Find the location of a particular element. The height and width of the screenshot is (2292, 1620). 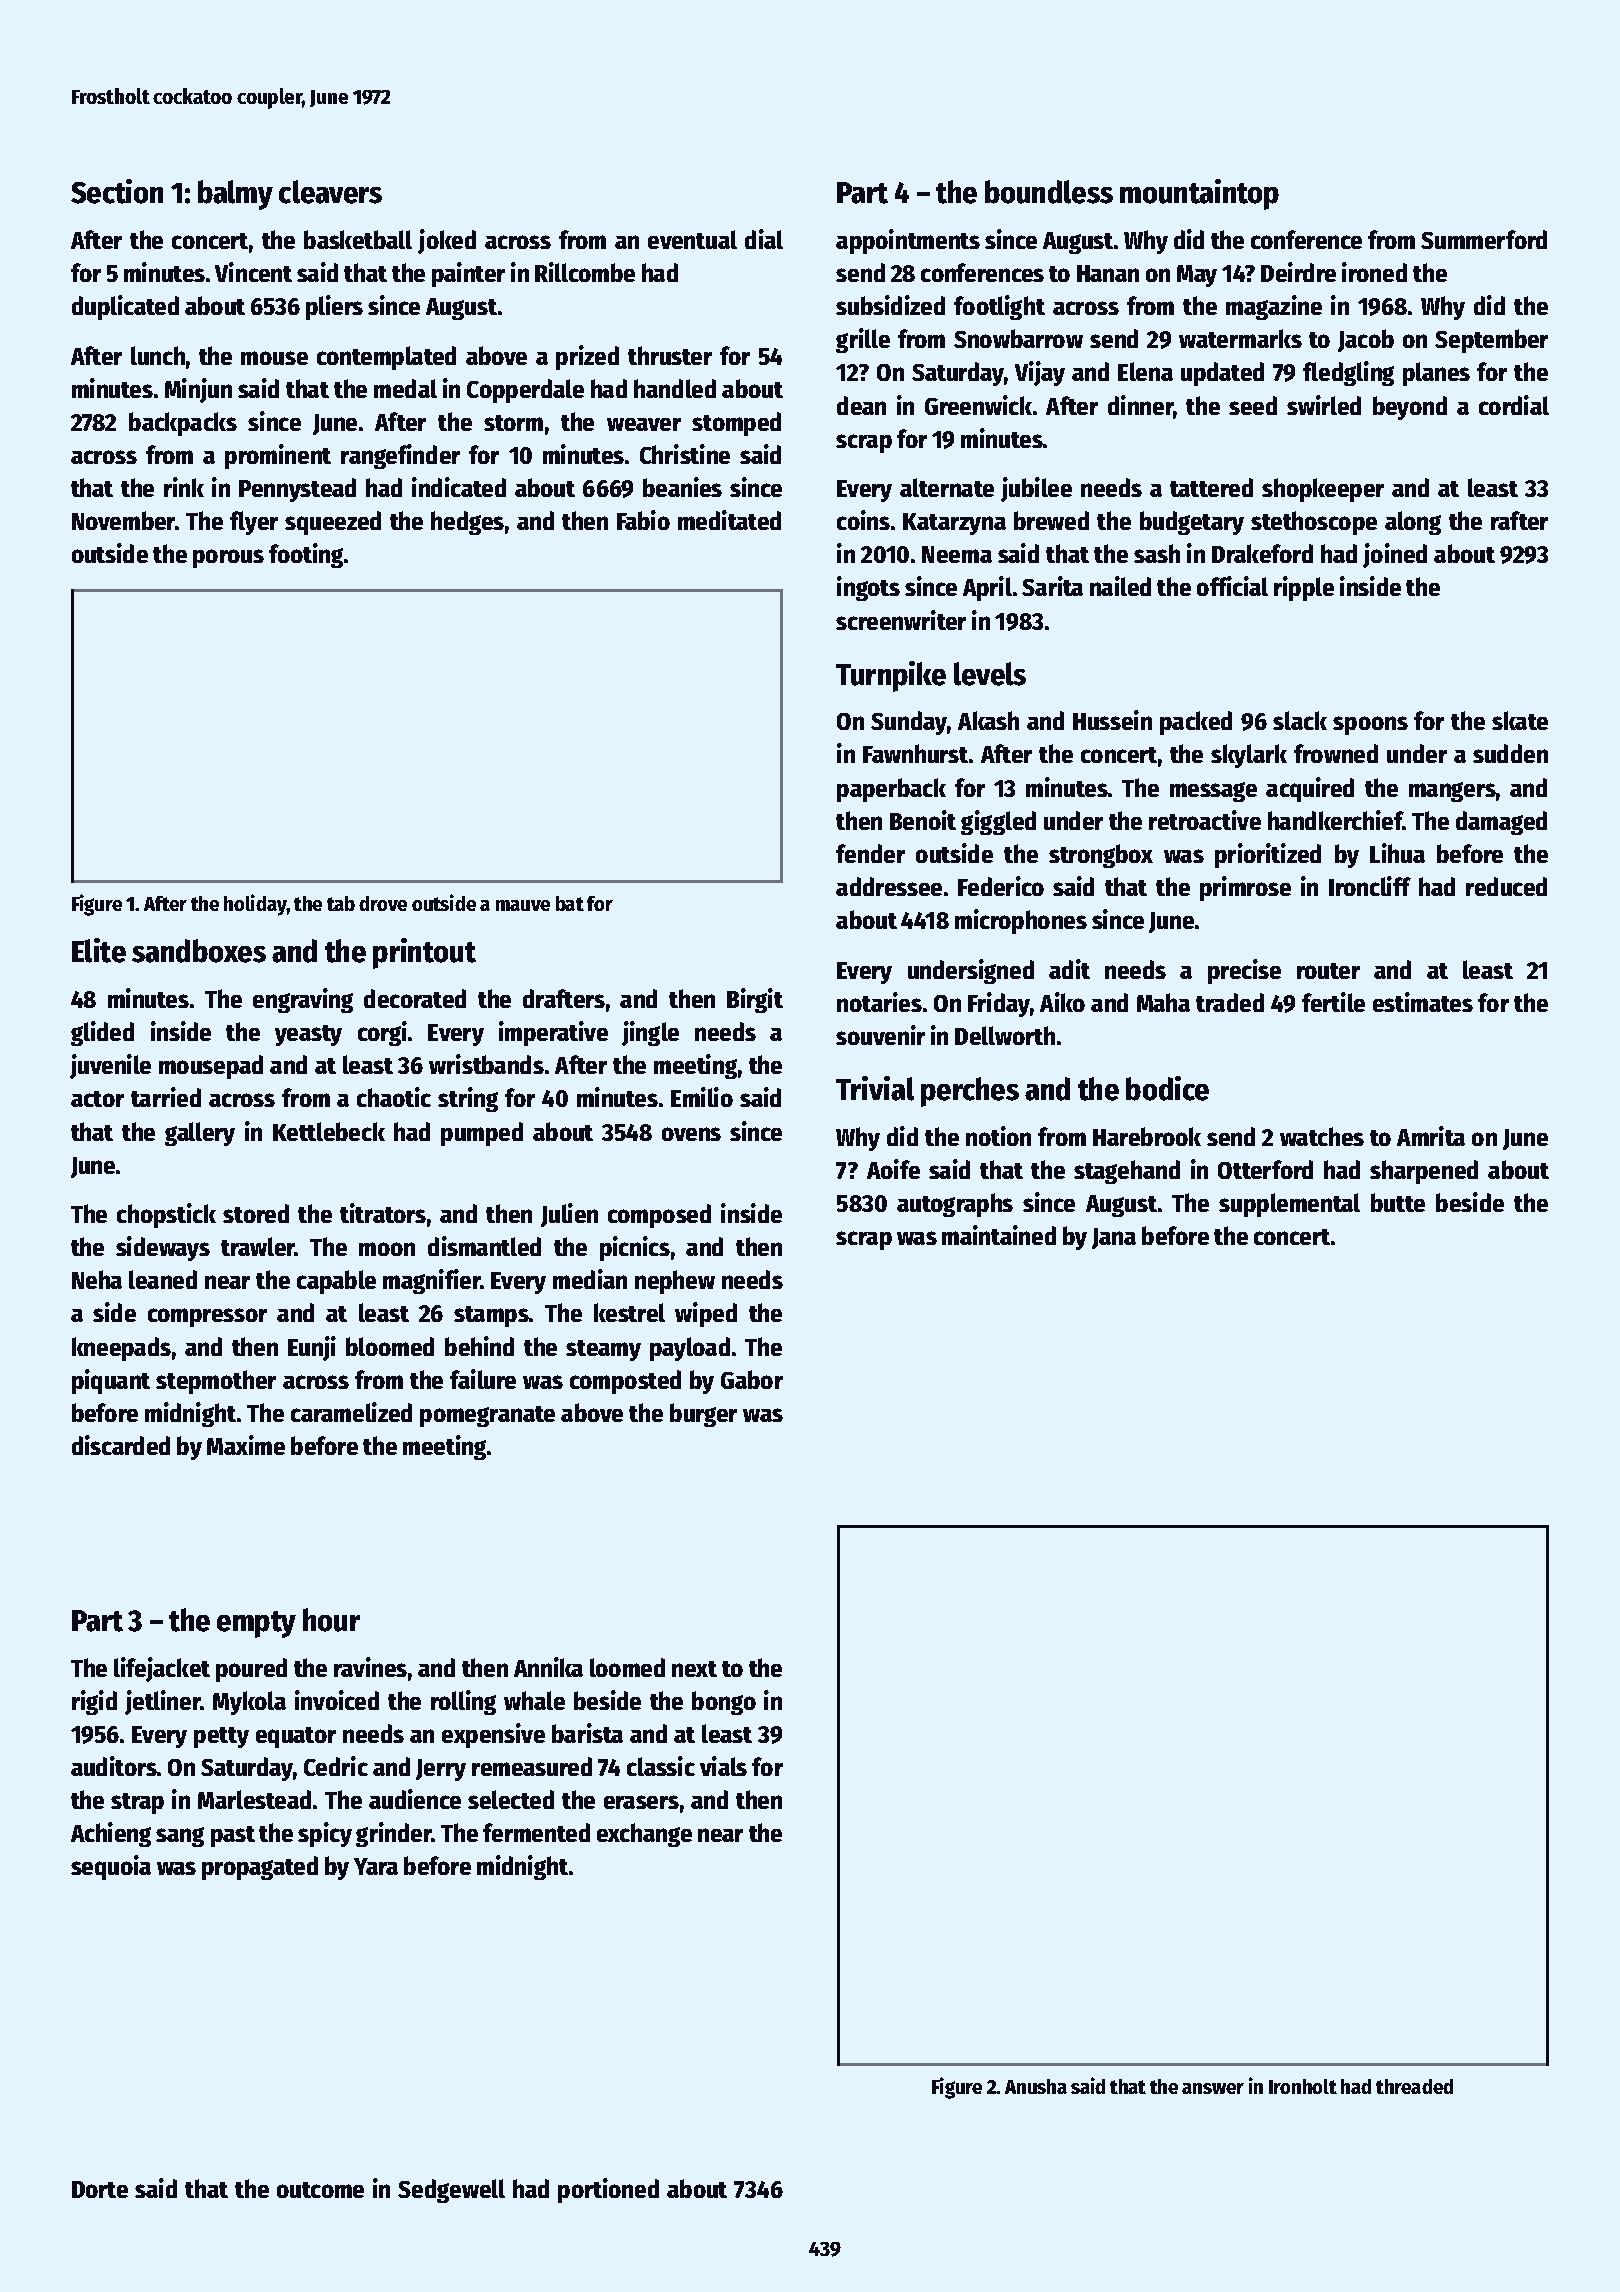

prioritized is located at coordinates (1268, 855).
